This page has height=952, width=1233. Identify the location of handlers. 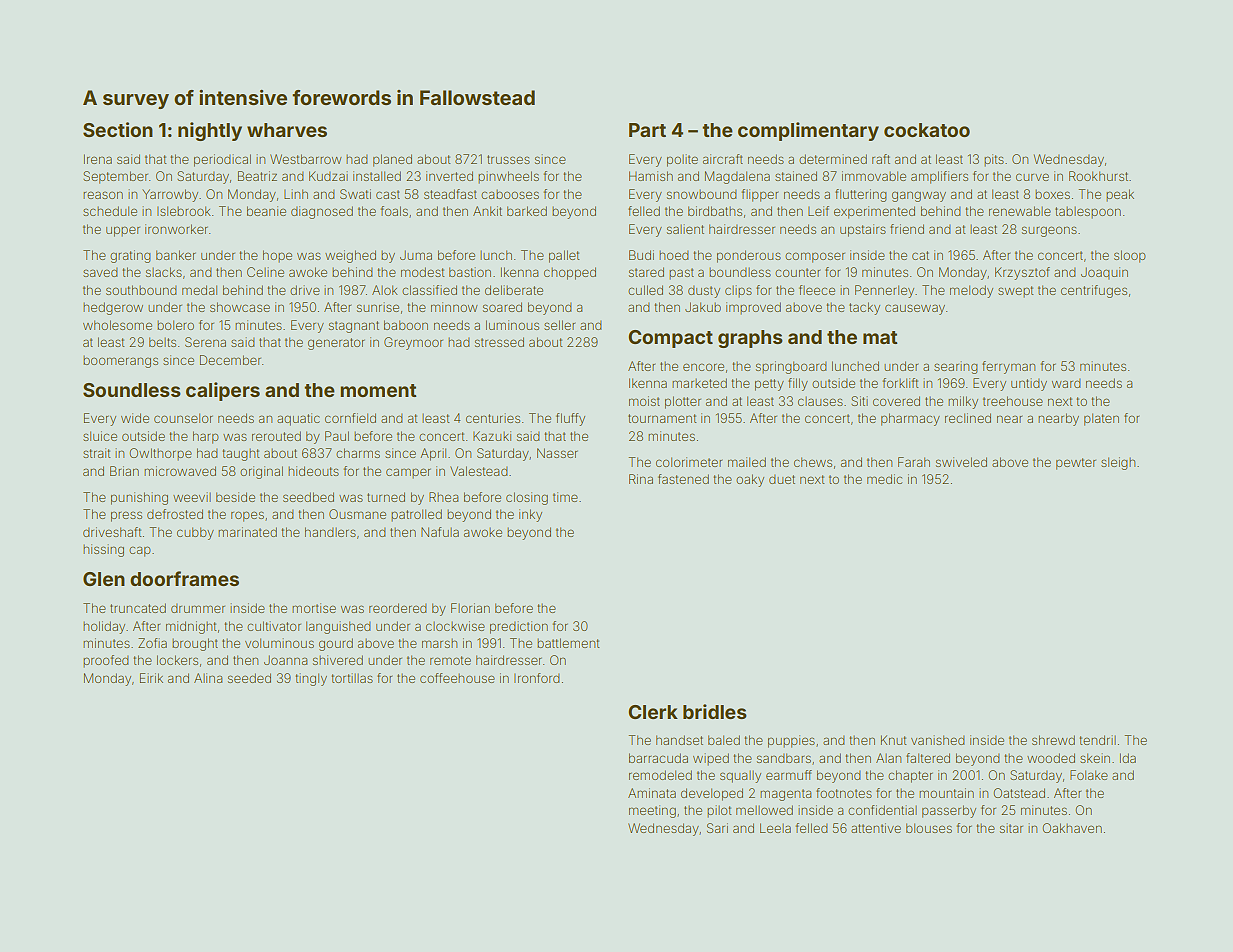
(330, 532).
